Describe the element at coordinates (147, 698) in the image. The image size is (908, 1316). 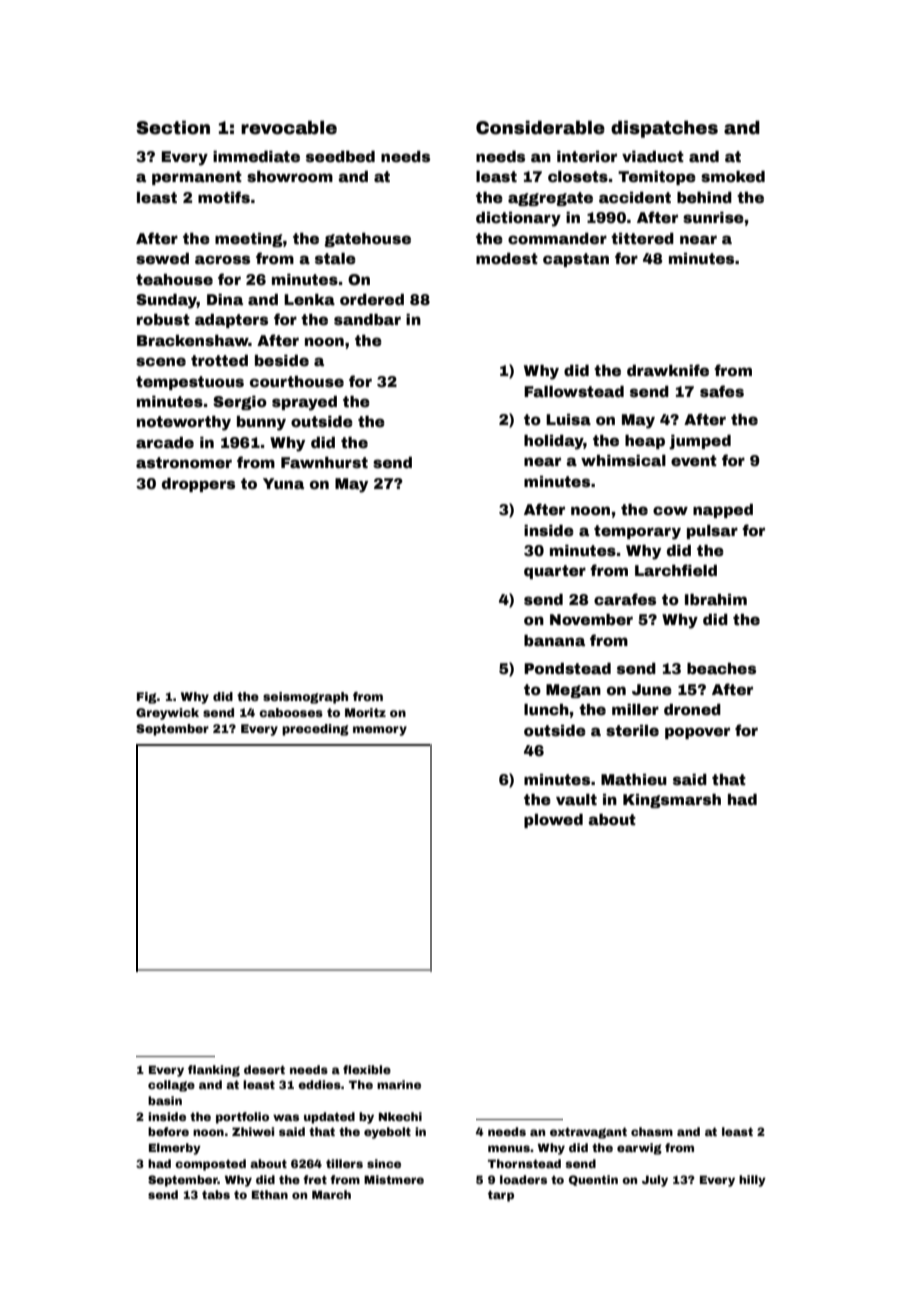
I see `Fig` at that location.
